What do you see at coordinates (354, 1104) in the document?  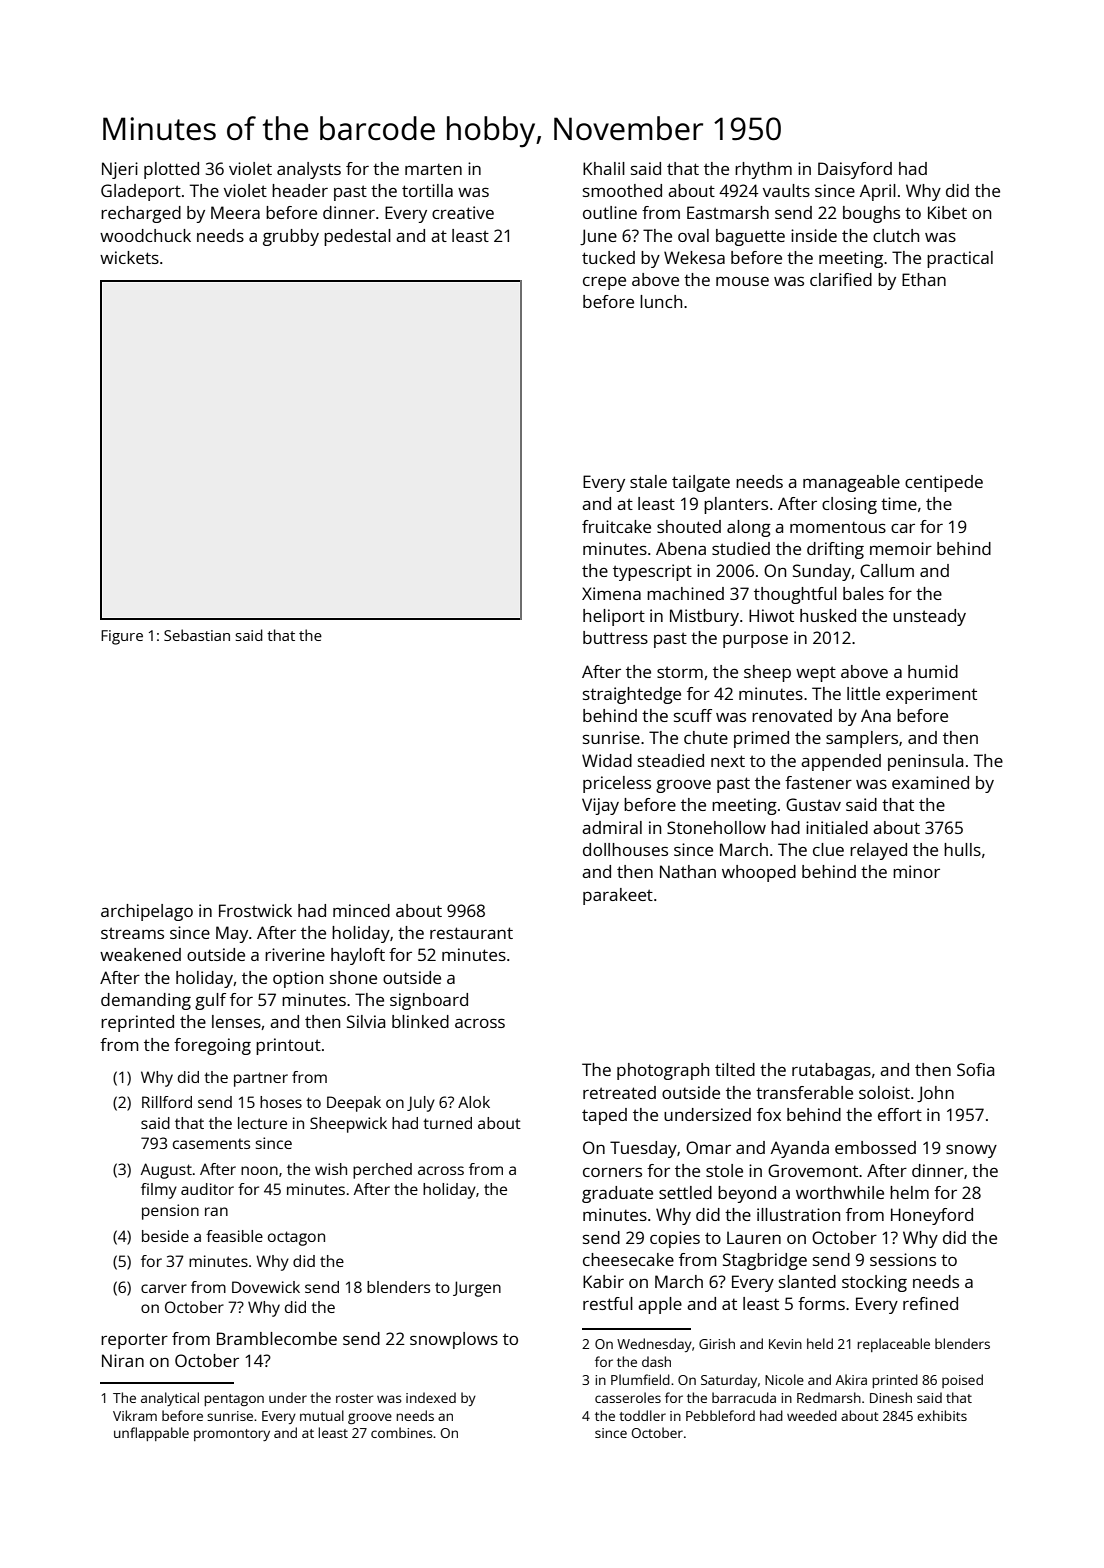 I see `Deepak` at bounding box center [354, 1104].
